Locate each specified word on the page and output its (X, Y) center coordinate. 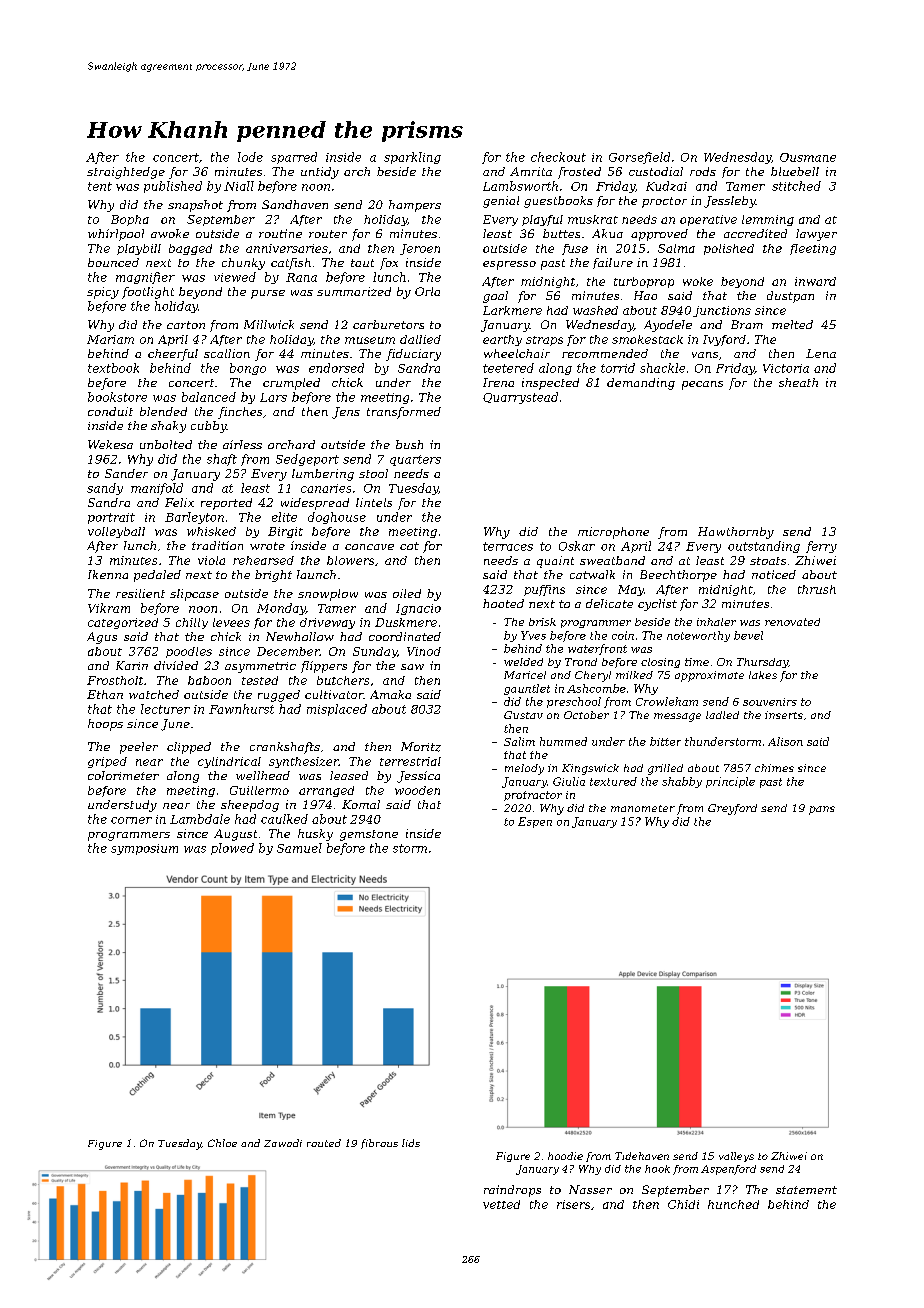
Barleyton (194, 518)
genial (501, 202)
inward (815, 281)
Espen (535, 822)
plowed (232, 849)
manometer (643, 808)
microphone (613, 533)
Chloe (222, 1143)
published (173, 187)
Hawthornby (736, 533)
